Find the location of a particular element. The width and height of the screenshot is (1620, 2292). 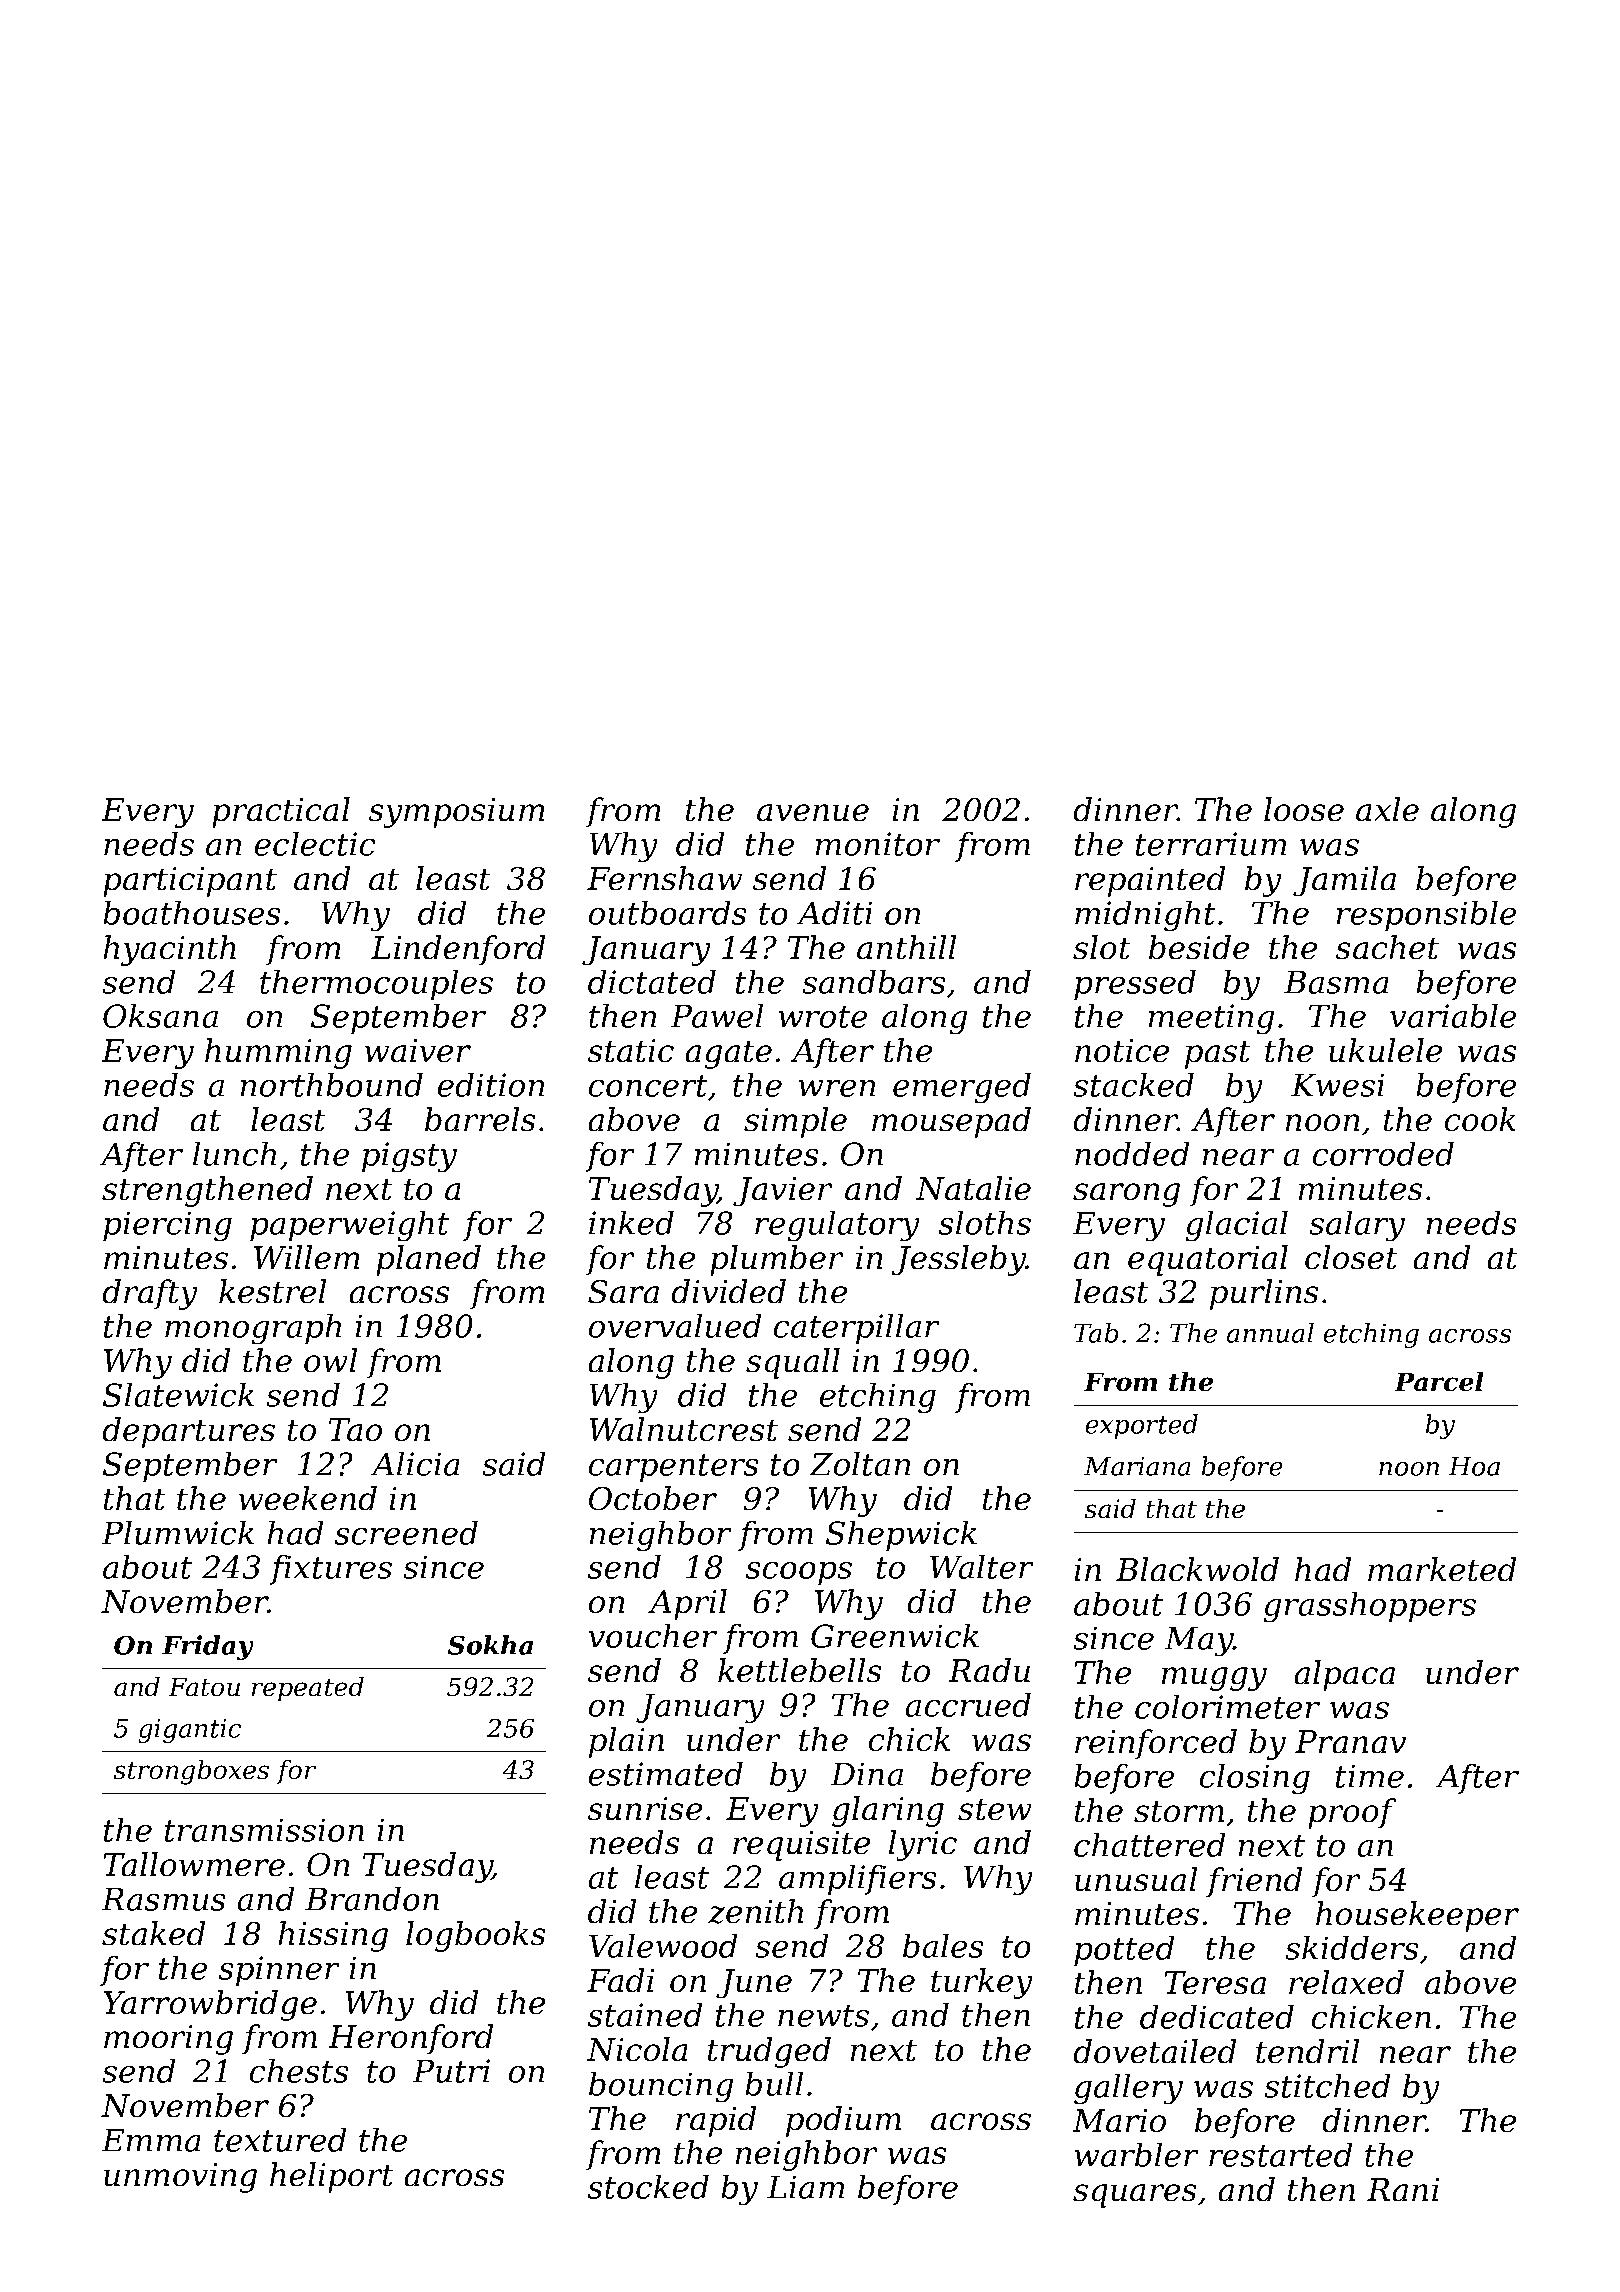

gallery is located at coordinates (1128, 2089).
